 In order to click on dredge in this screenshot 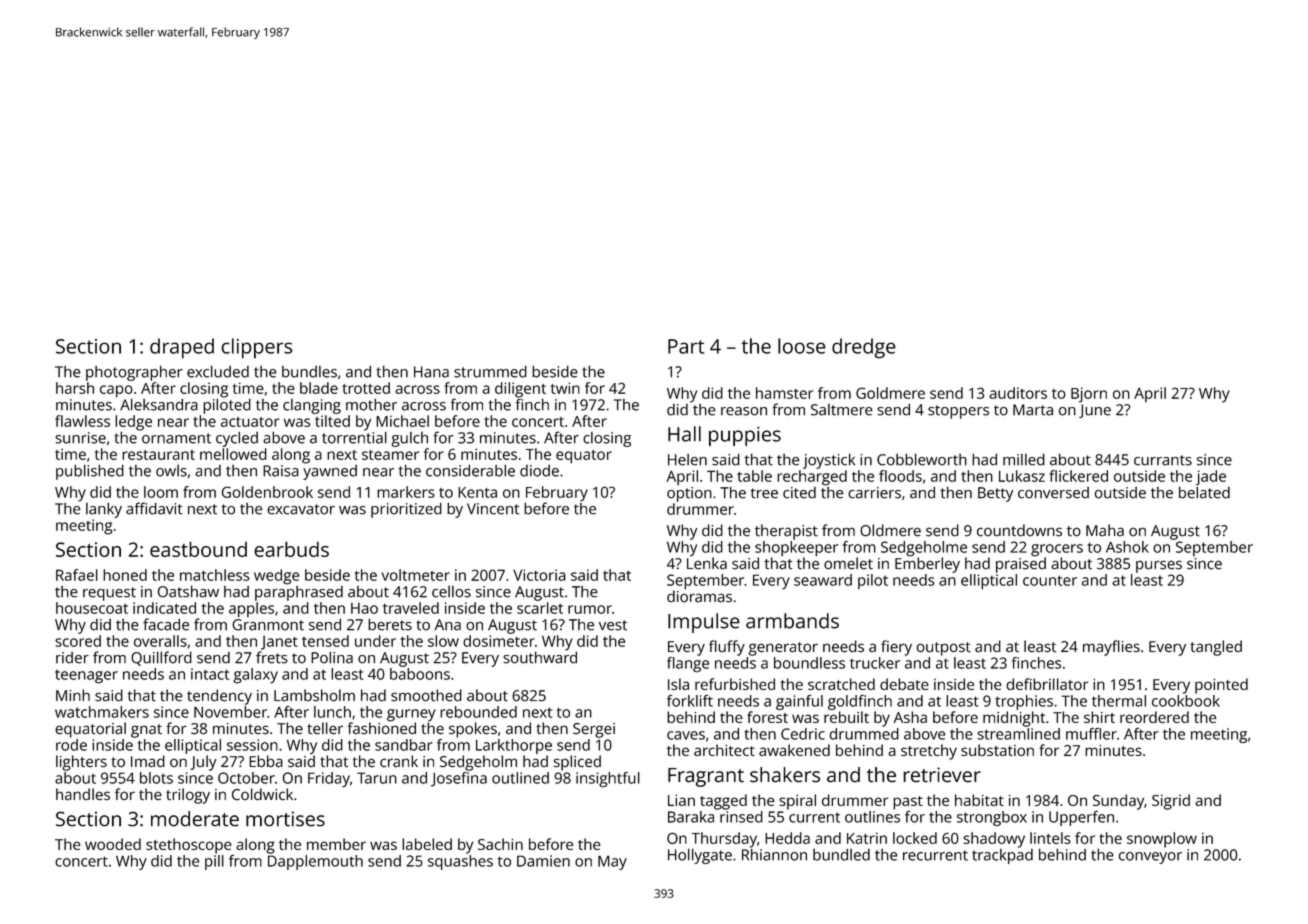, I will do `click(864, 348)`.
